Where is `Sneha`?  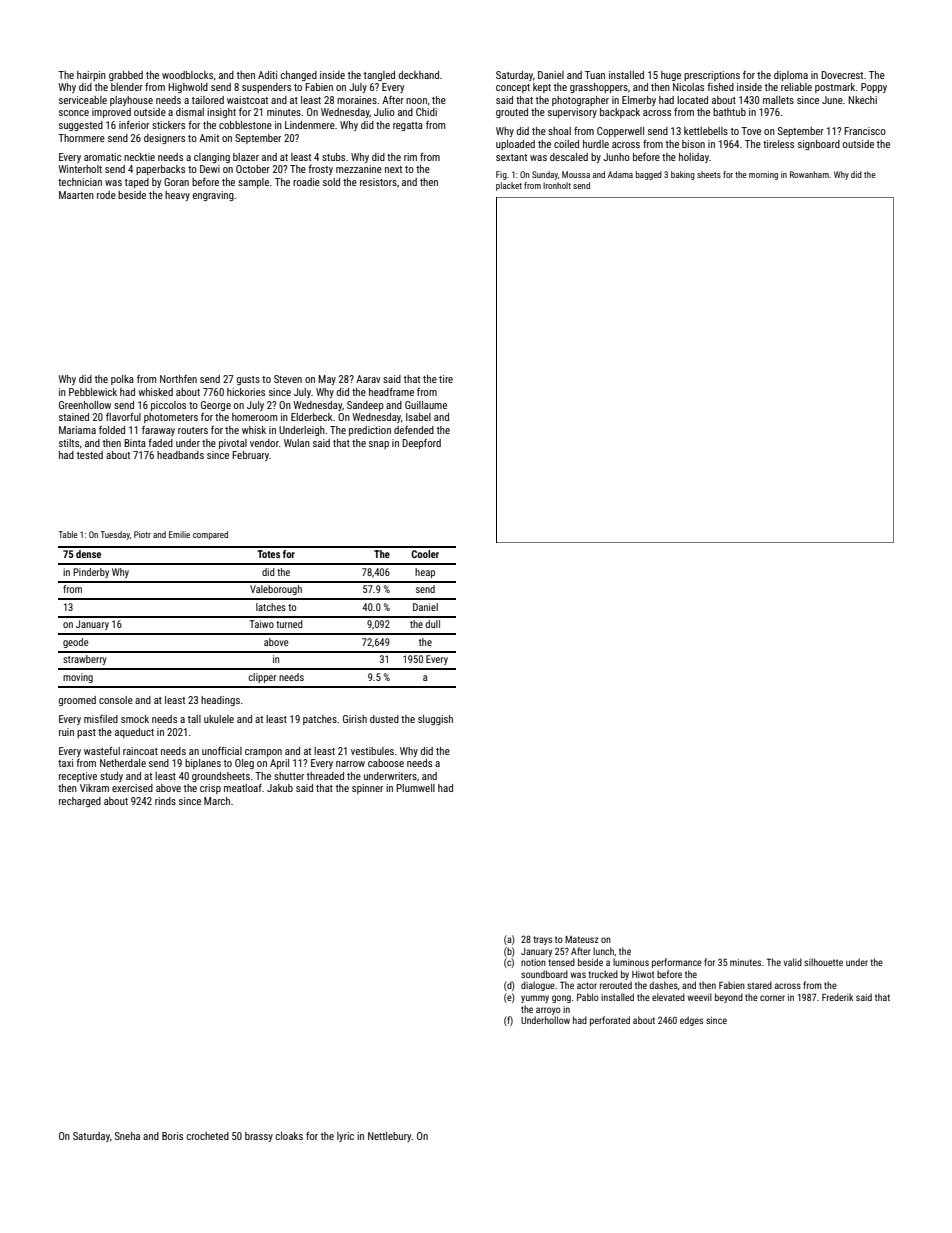 Sneha is located at coordinates (127, 1136).
